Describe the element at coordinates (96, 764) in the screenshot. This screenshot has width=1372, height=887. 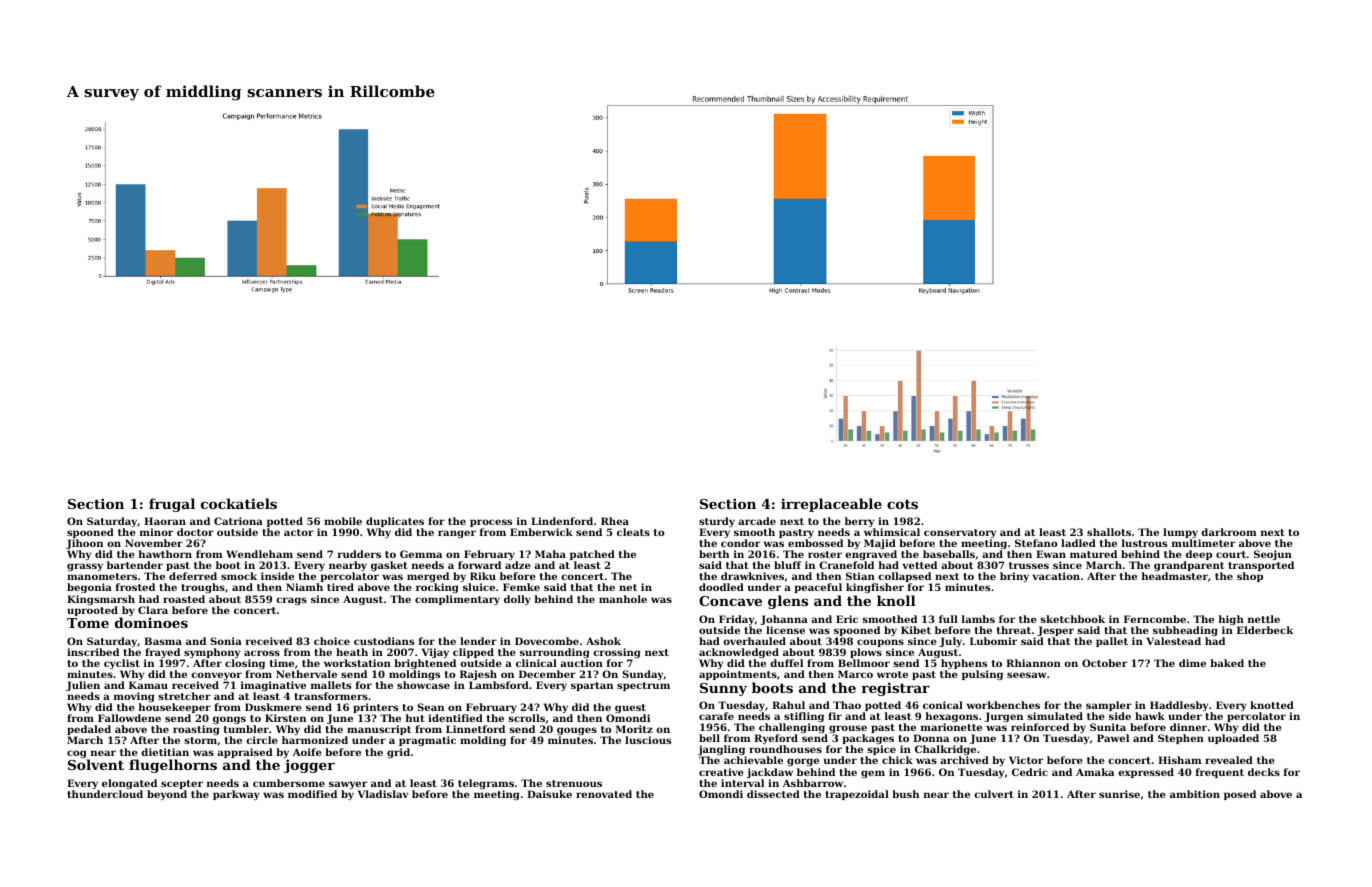
I see `Solvent` at that location.
